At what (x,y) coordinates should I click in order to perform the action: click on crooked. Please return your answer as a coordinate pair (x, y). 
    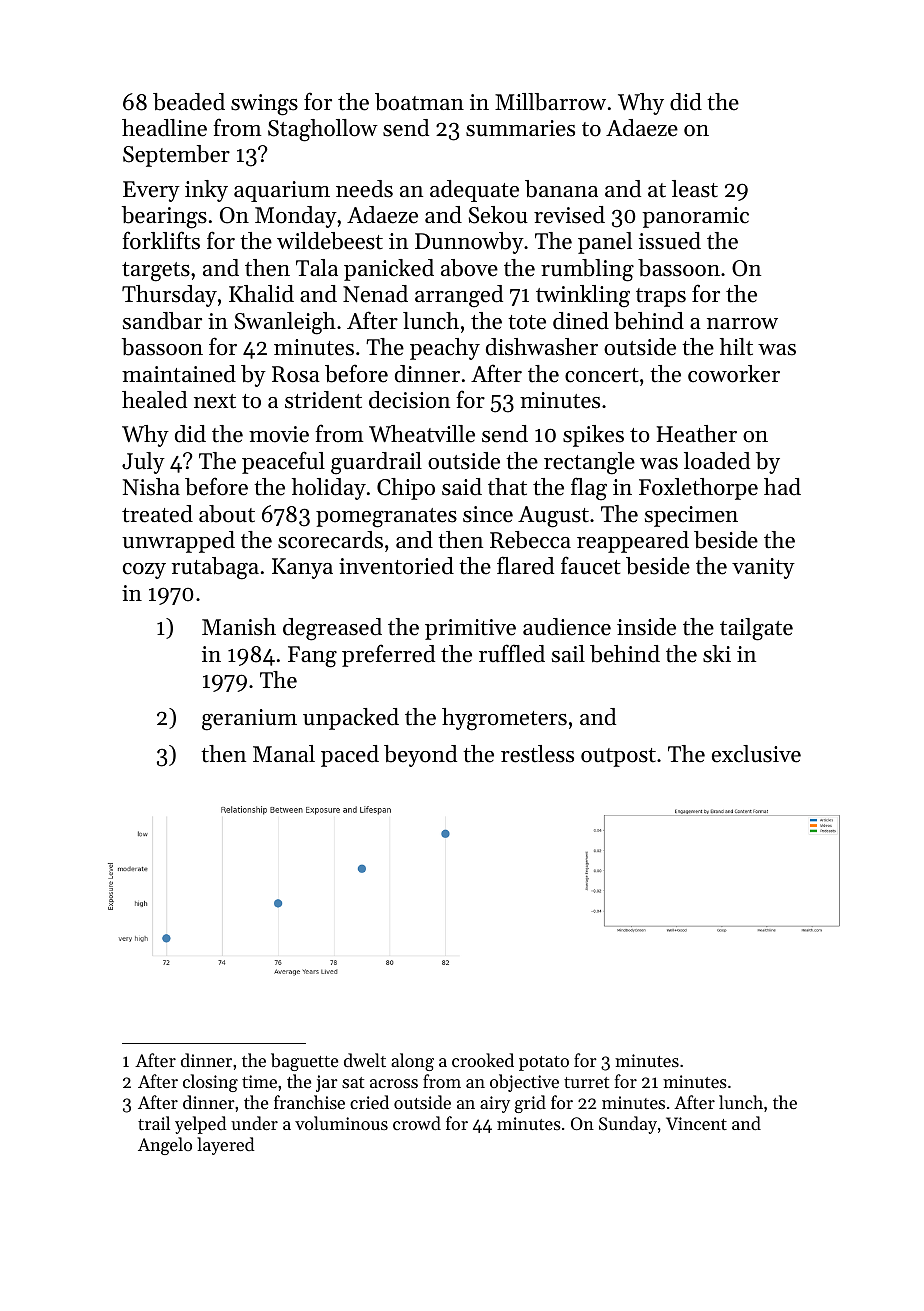
    Looking at the image, I should click on (483, 1060).
